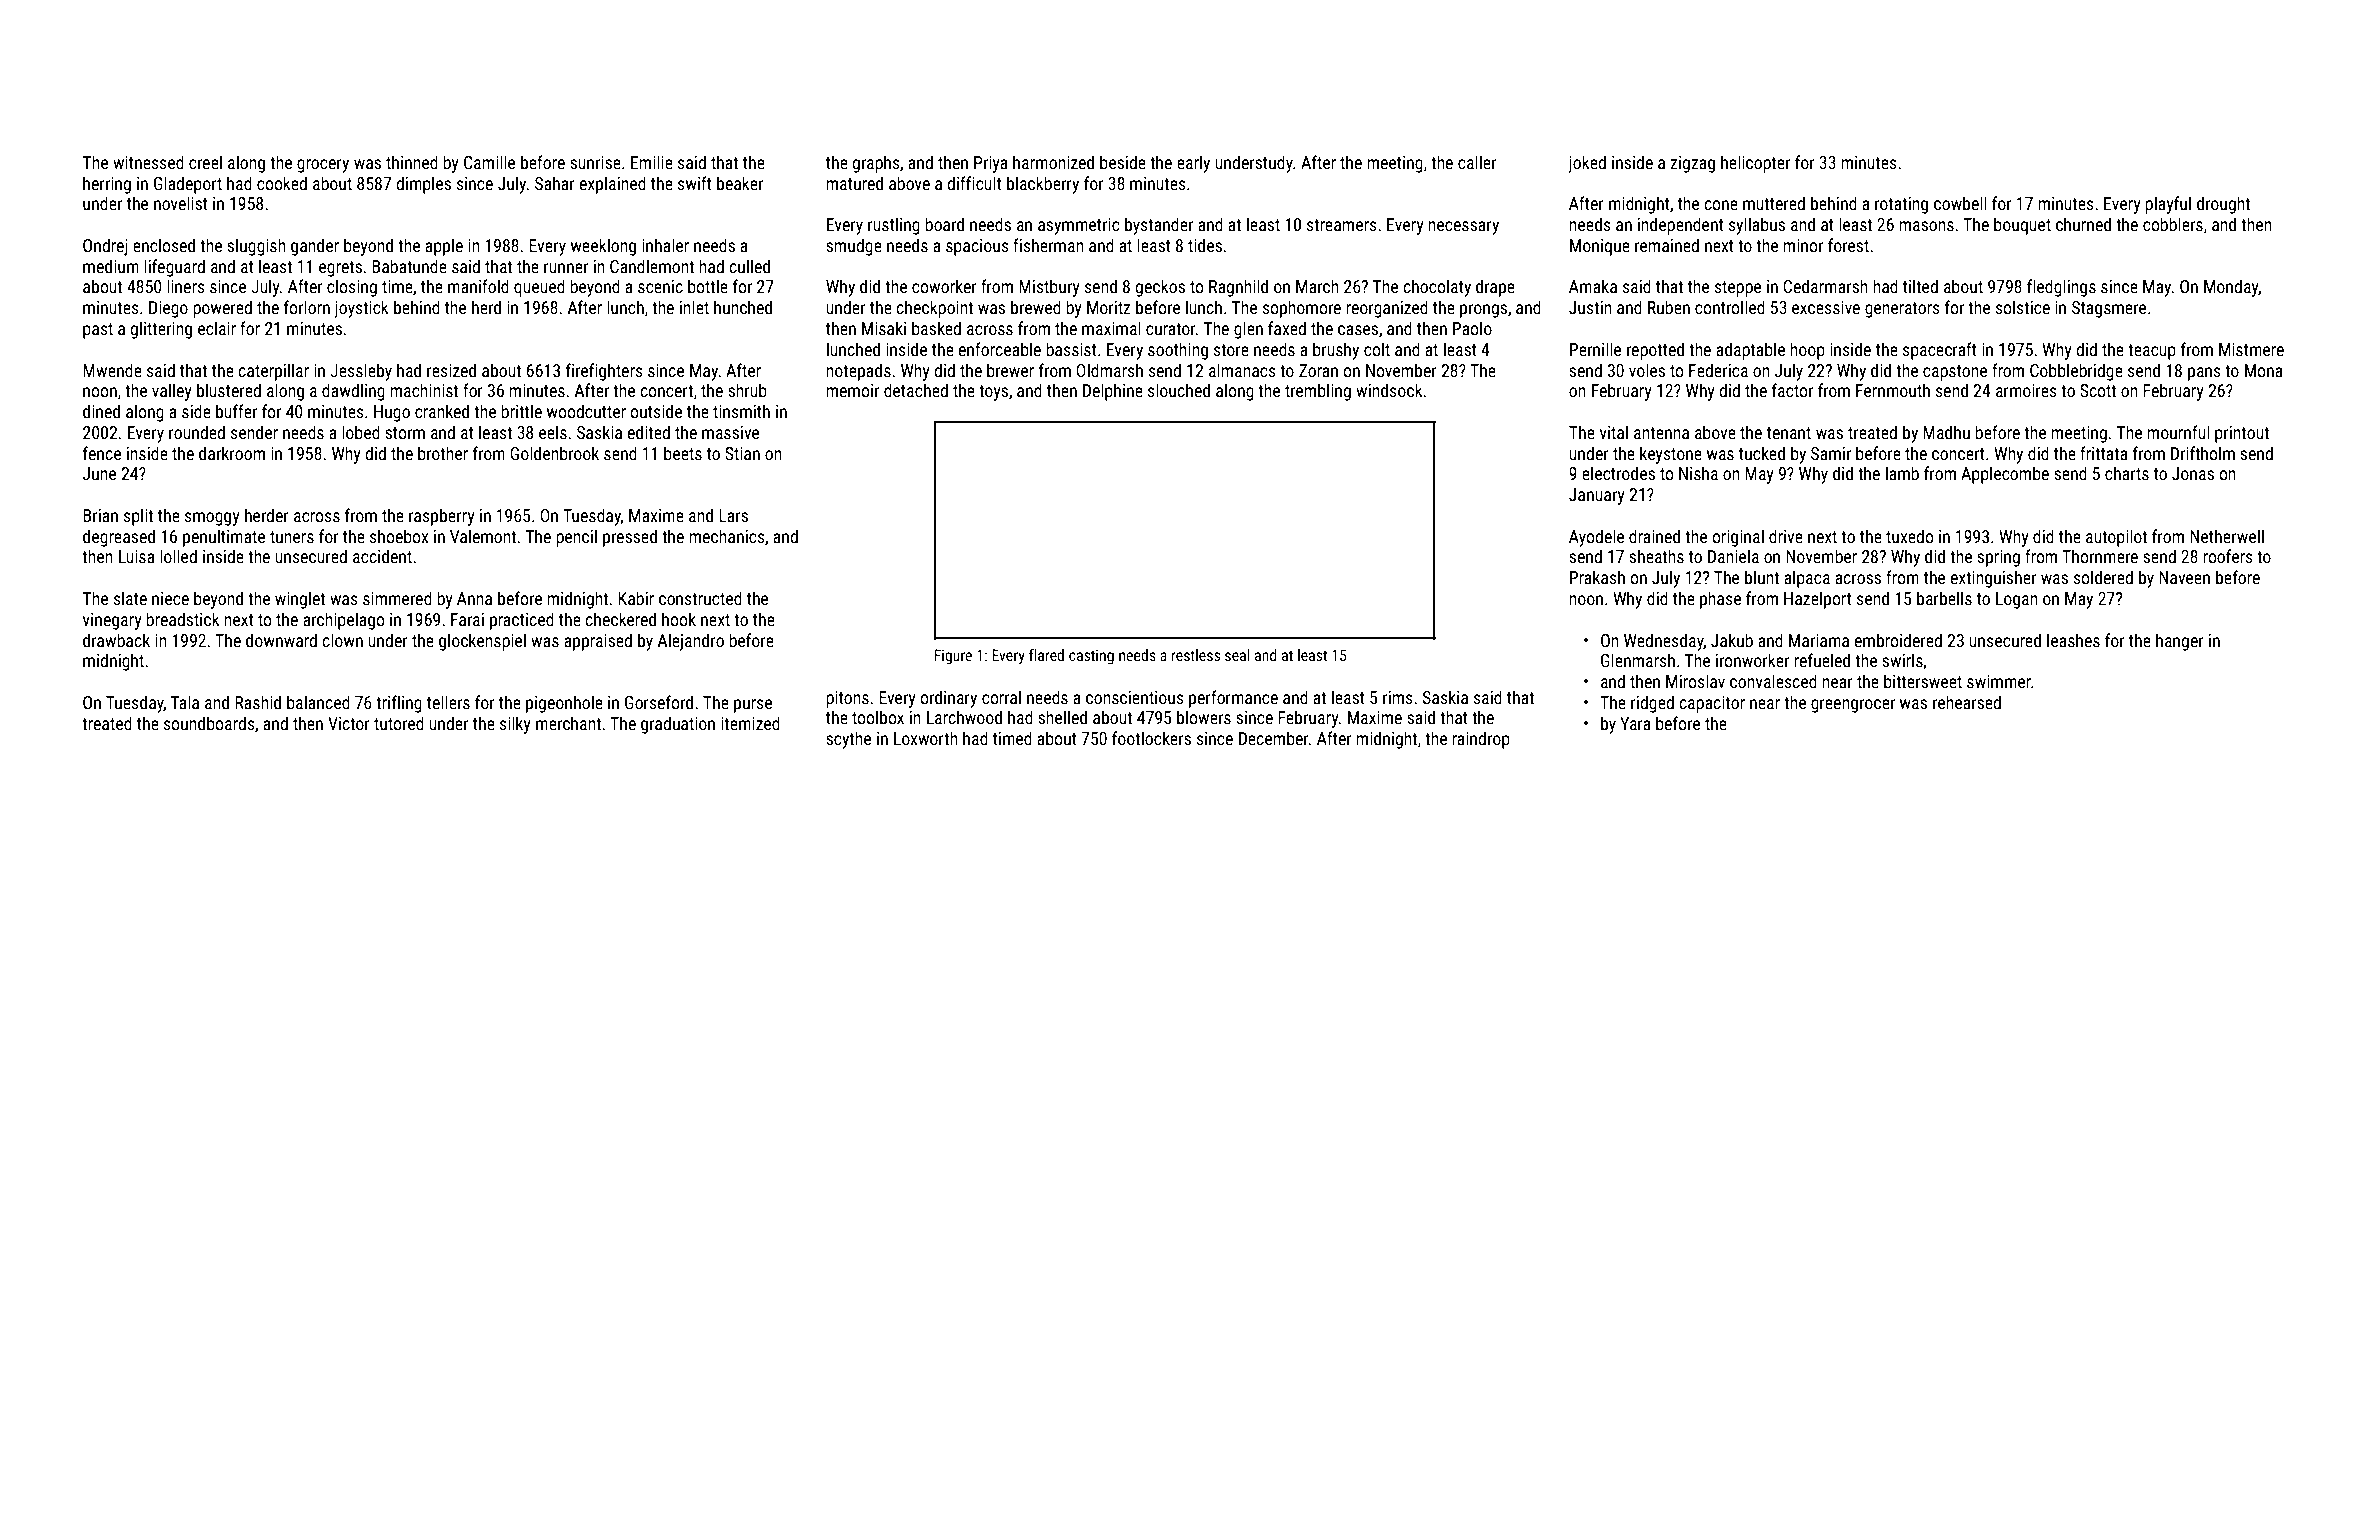  I want to click on bouquet, so click(2022, 226).
